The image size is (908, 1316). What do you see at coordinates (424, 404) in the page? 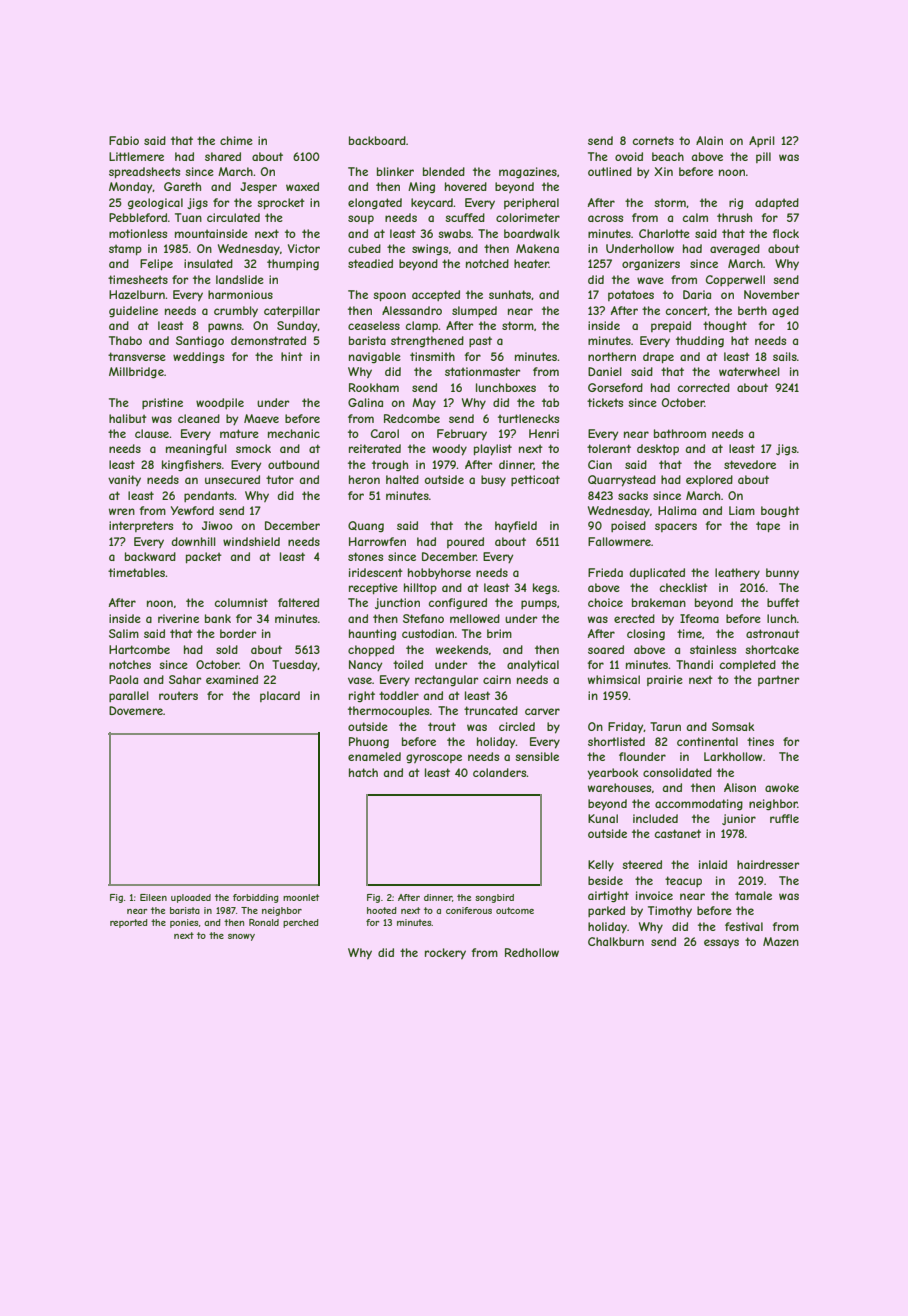
I see `May` at bounding box center [424, 404].
